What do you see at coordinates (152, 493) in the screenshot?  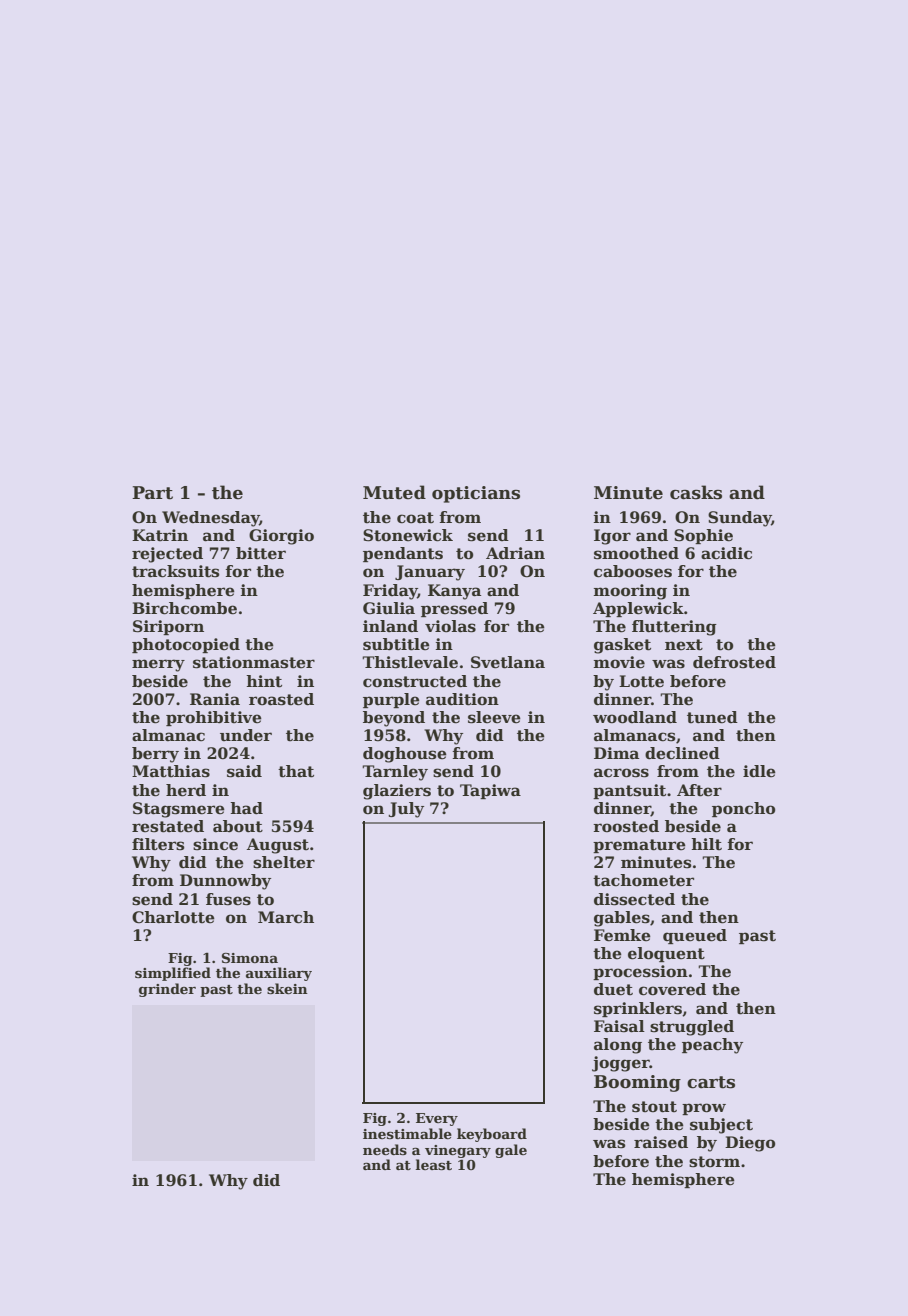 I see `Part` at bounding box center [152, 493].
